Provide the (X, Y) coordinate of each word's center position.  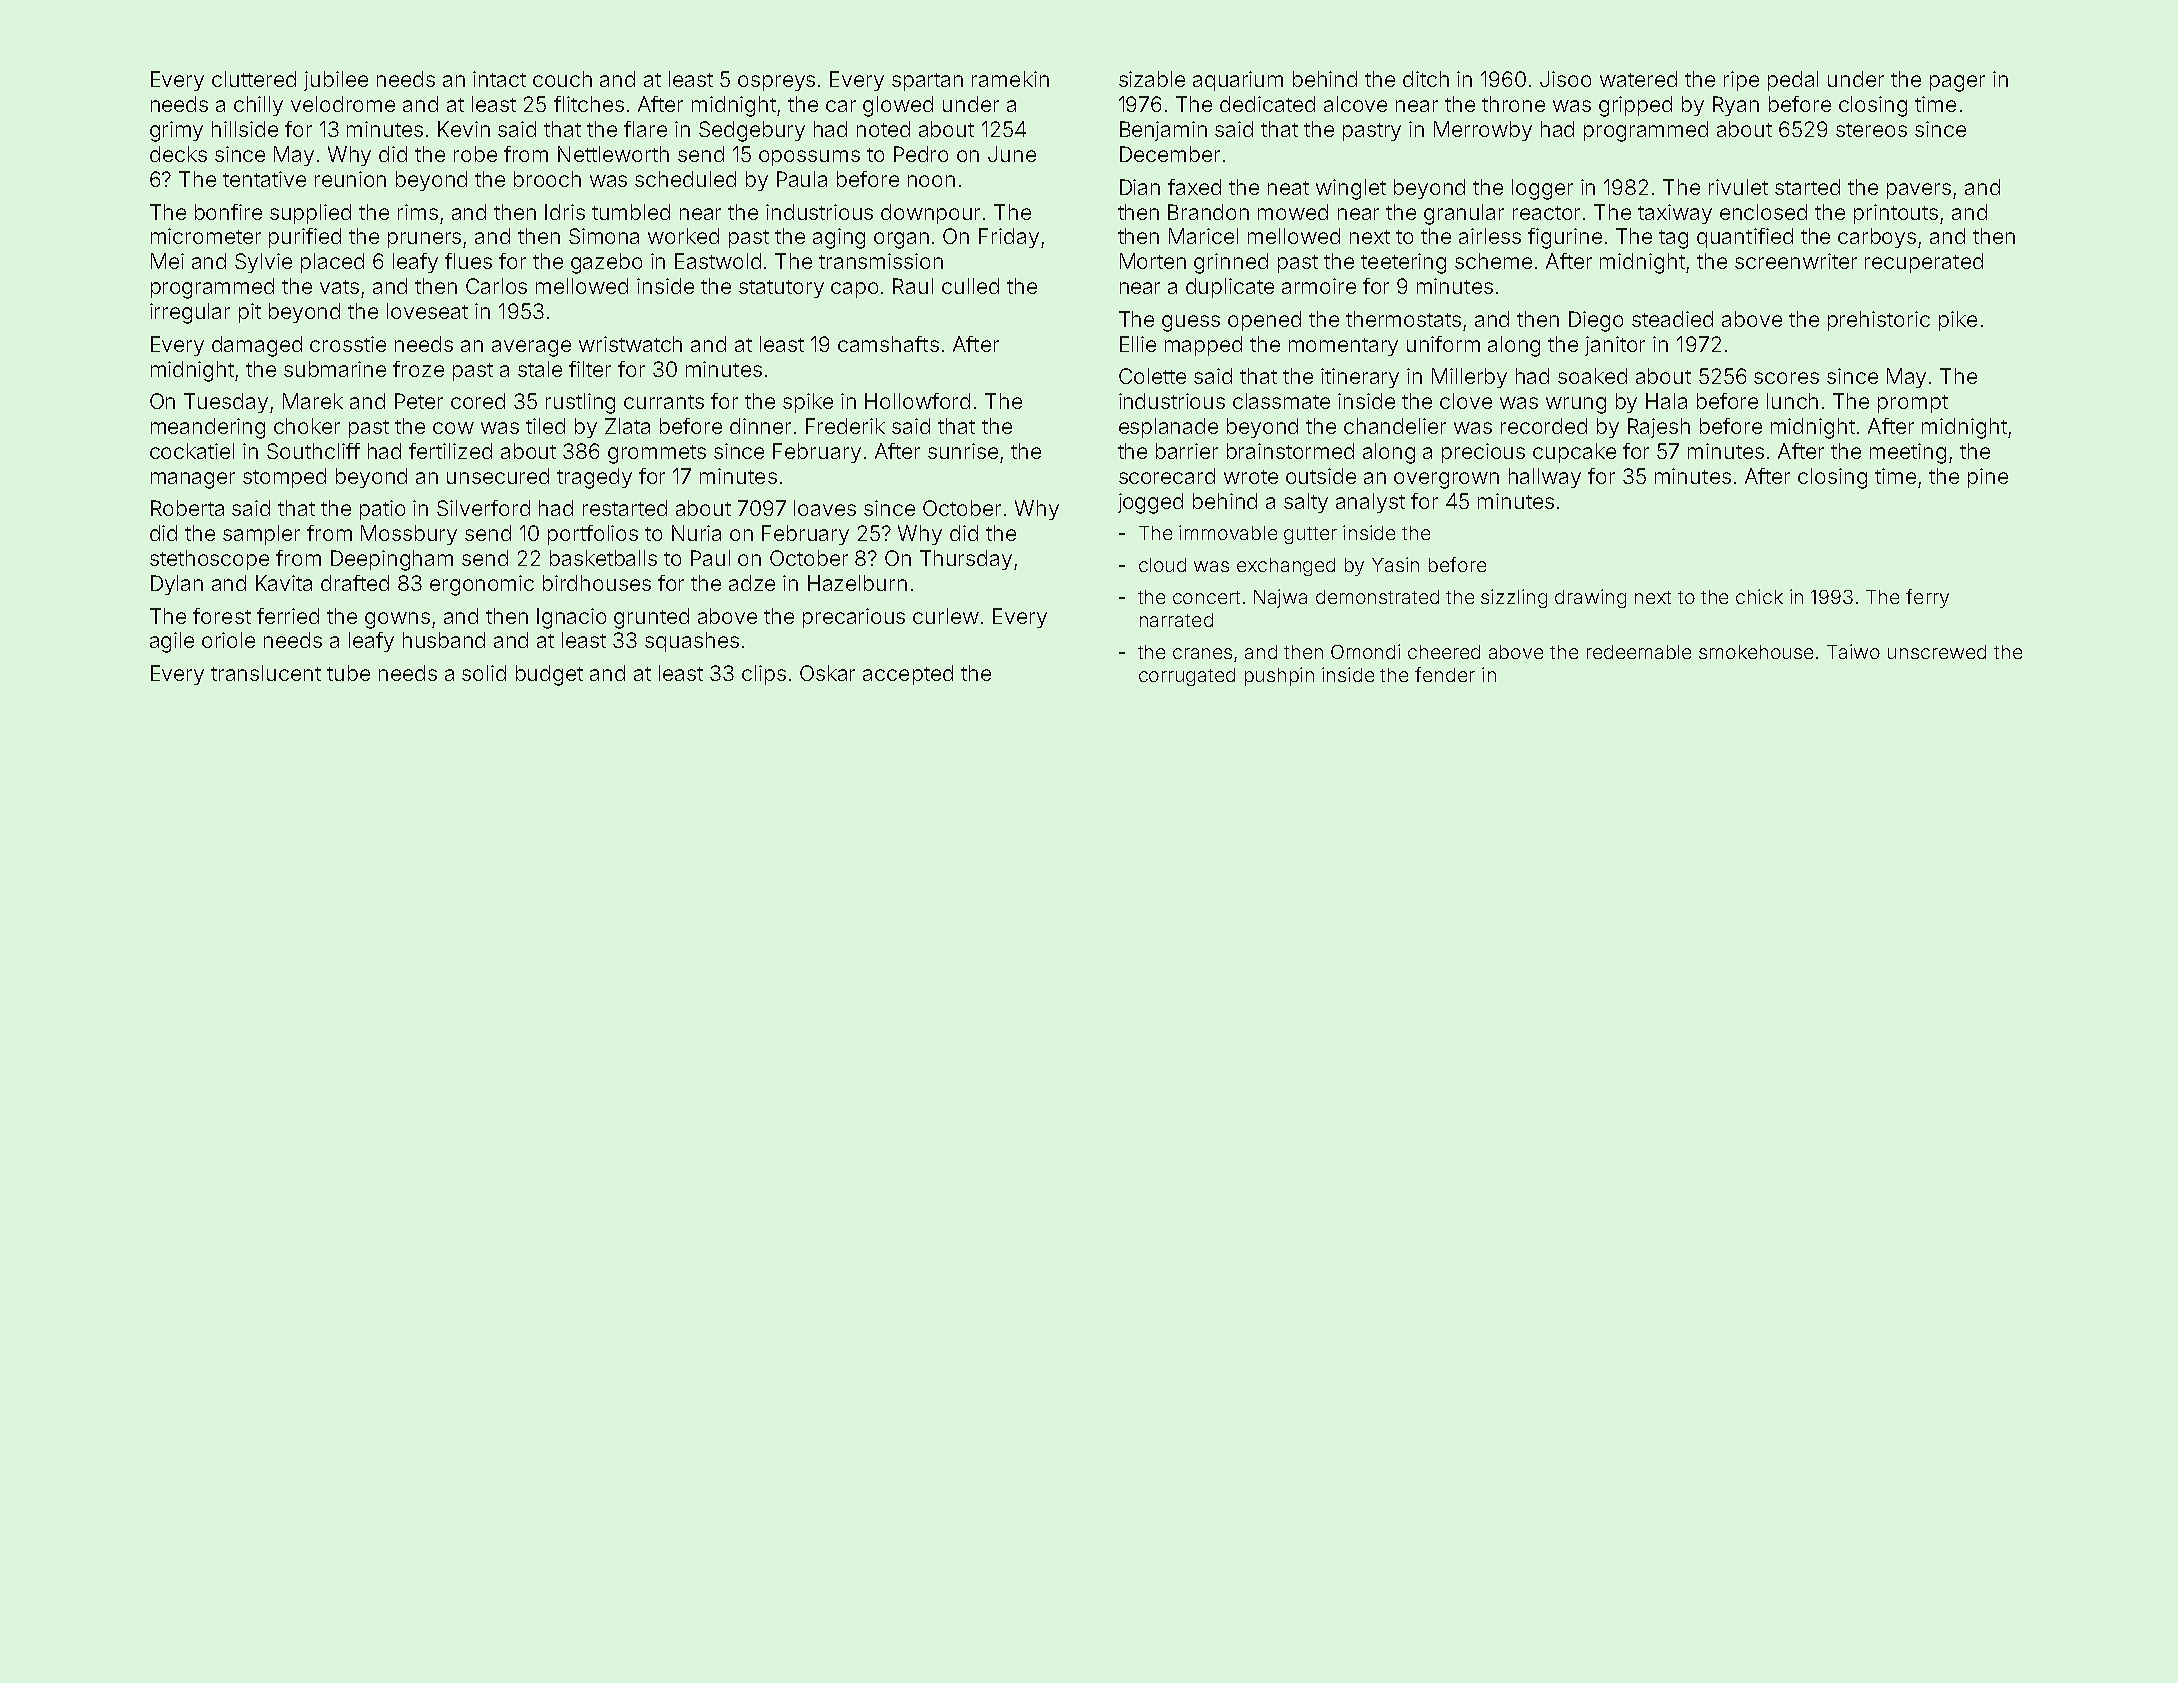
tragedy (594, 478)
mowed (1293, 212)
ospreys (776, 83)
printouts (1896, 214)
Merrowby (1483, 131)
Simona (604, 236)
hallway (1545, 478)
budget (549, 675)
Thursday (966, 560)
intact (499, 79)
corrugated (1187, 677)
